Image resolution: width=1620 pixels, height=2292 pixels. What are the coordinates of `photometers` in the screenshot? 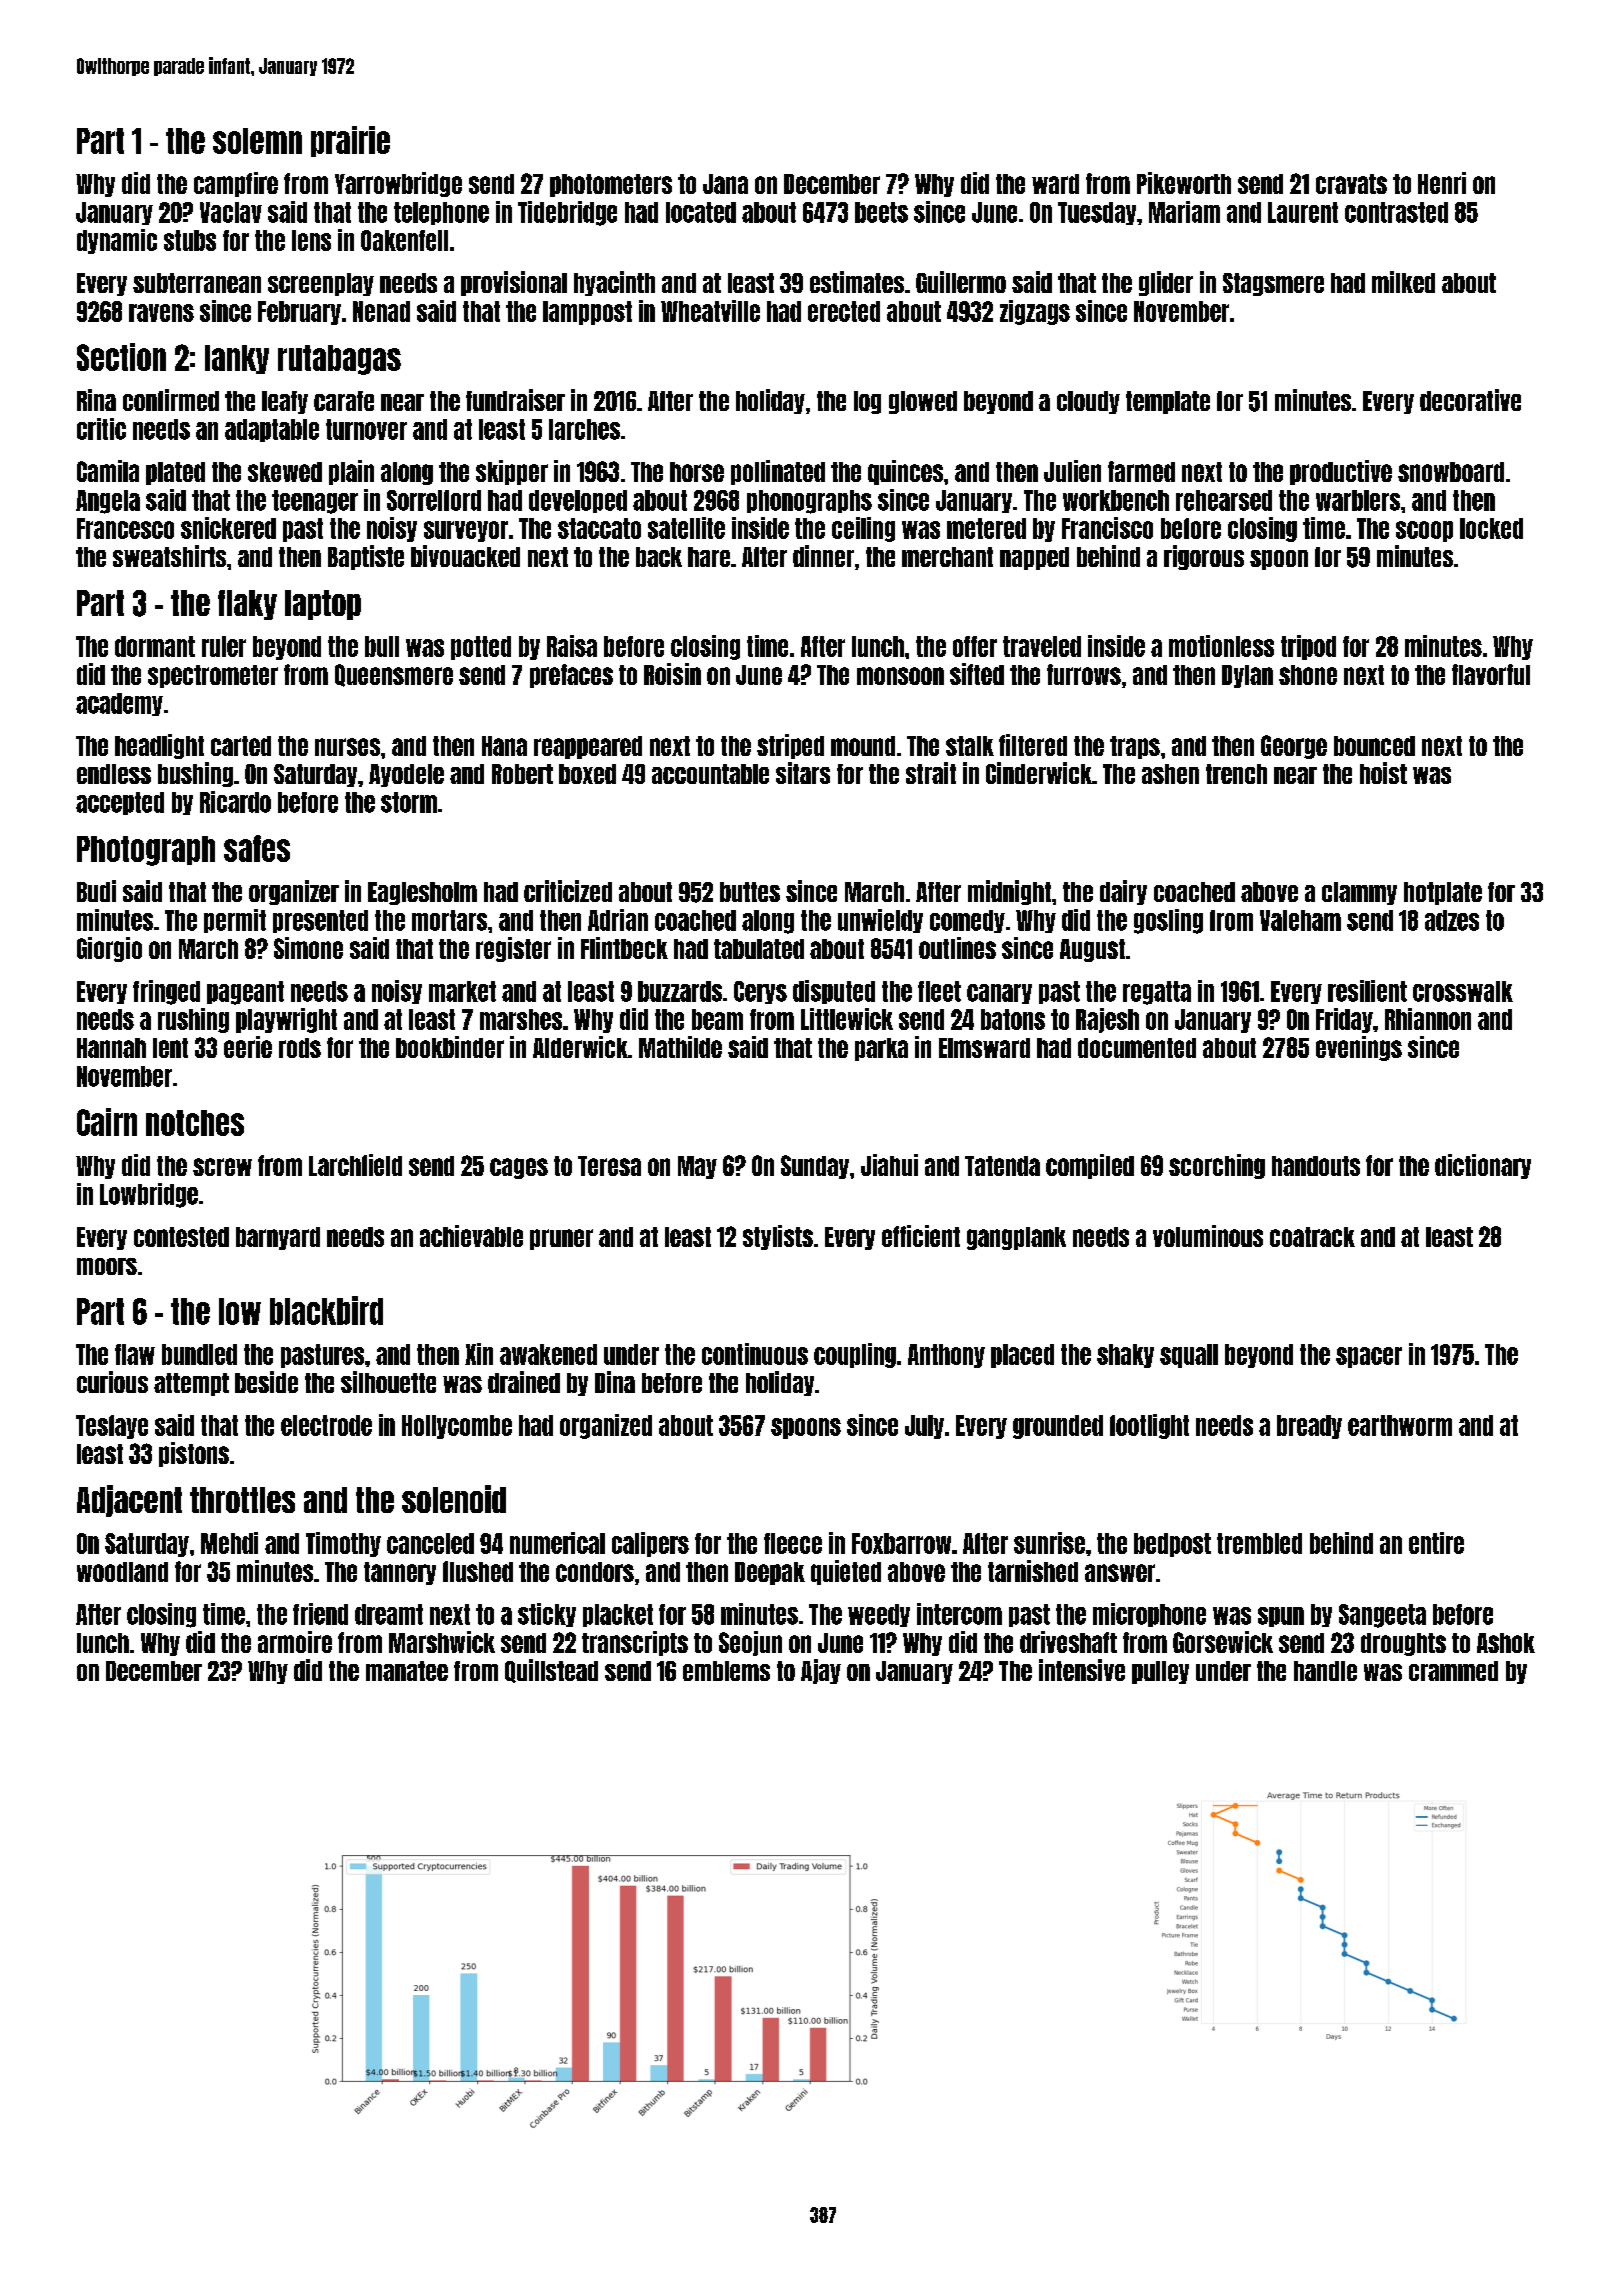 It's located at (611, 185).
